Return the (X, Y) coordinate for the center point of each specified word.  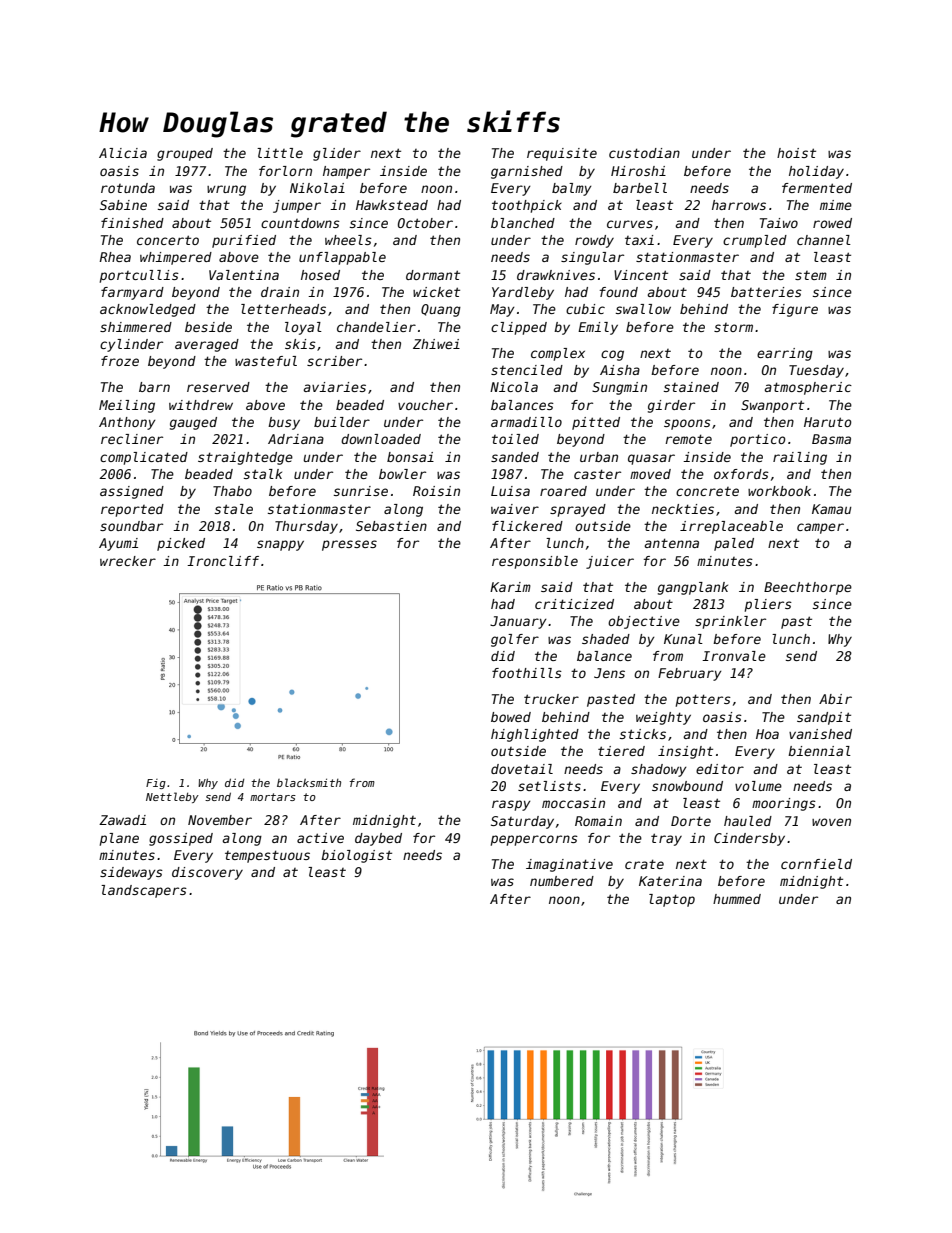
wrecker (128, 561)
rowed (832, 223)
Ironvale (734, 656)
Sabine (123, 205)
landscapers (144, 891)
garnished (527, 172)
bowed (511, 717)
